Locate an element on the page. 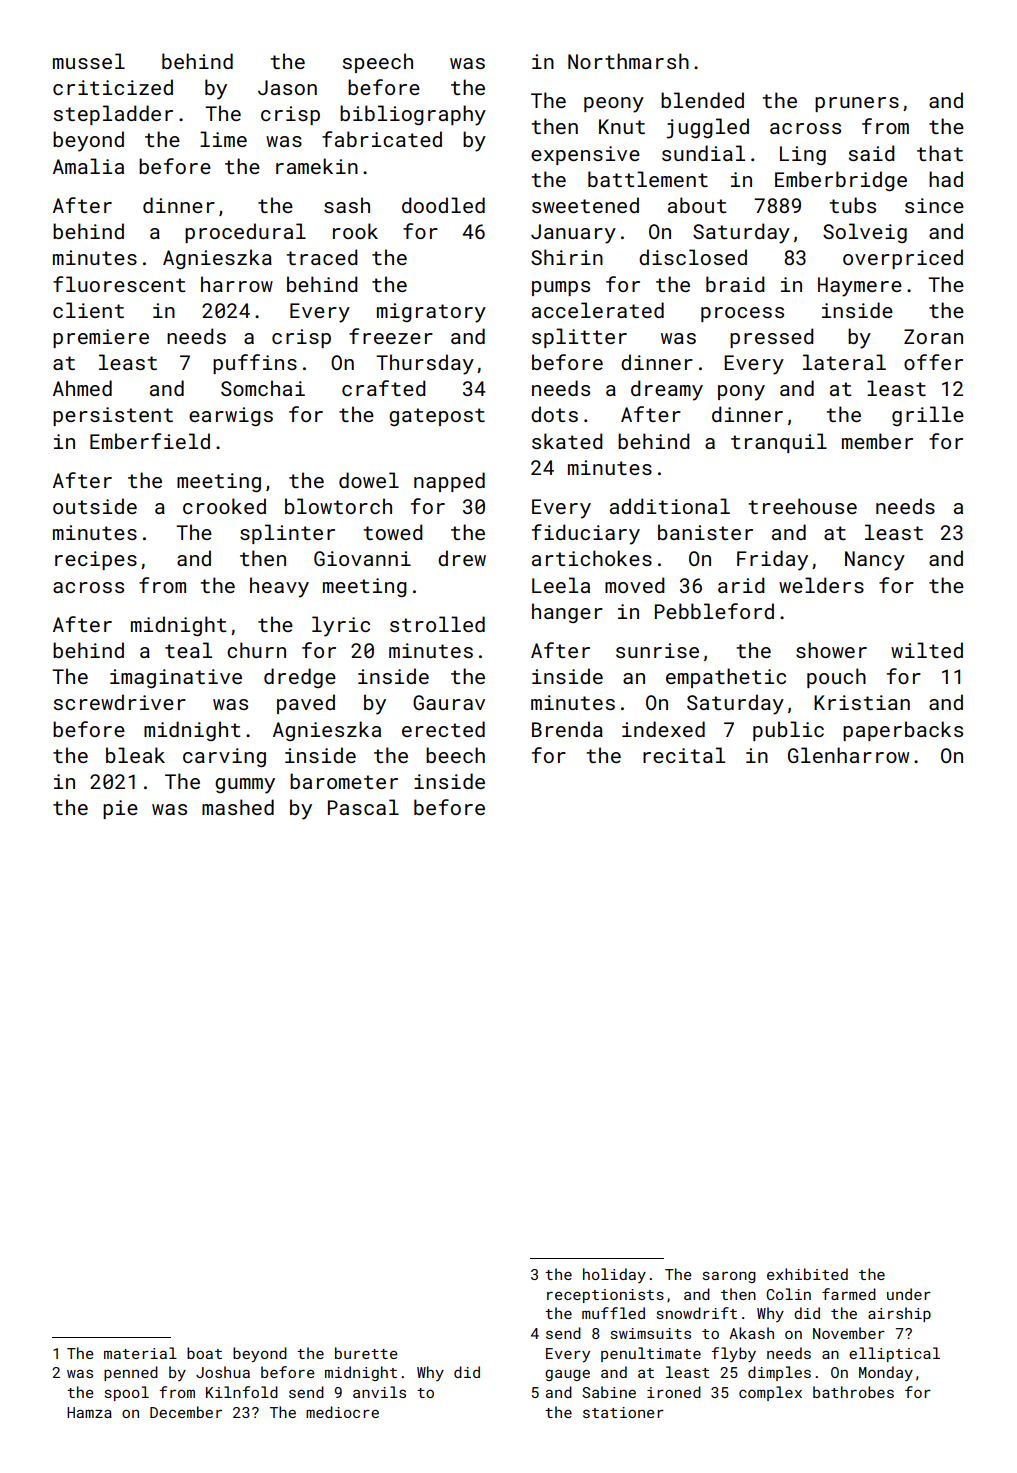  mussel is located at coordinates (89, 61).
